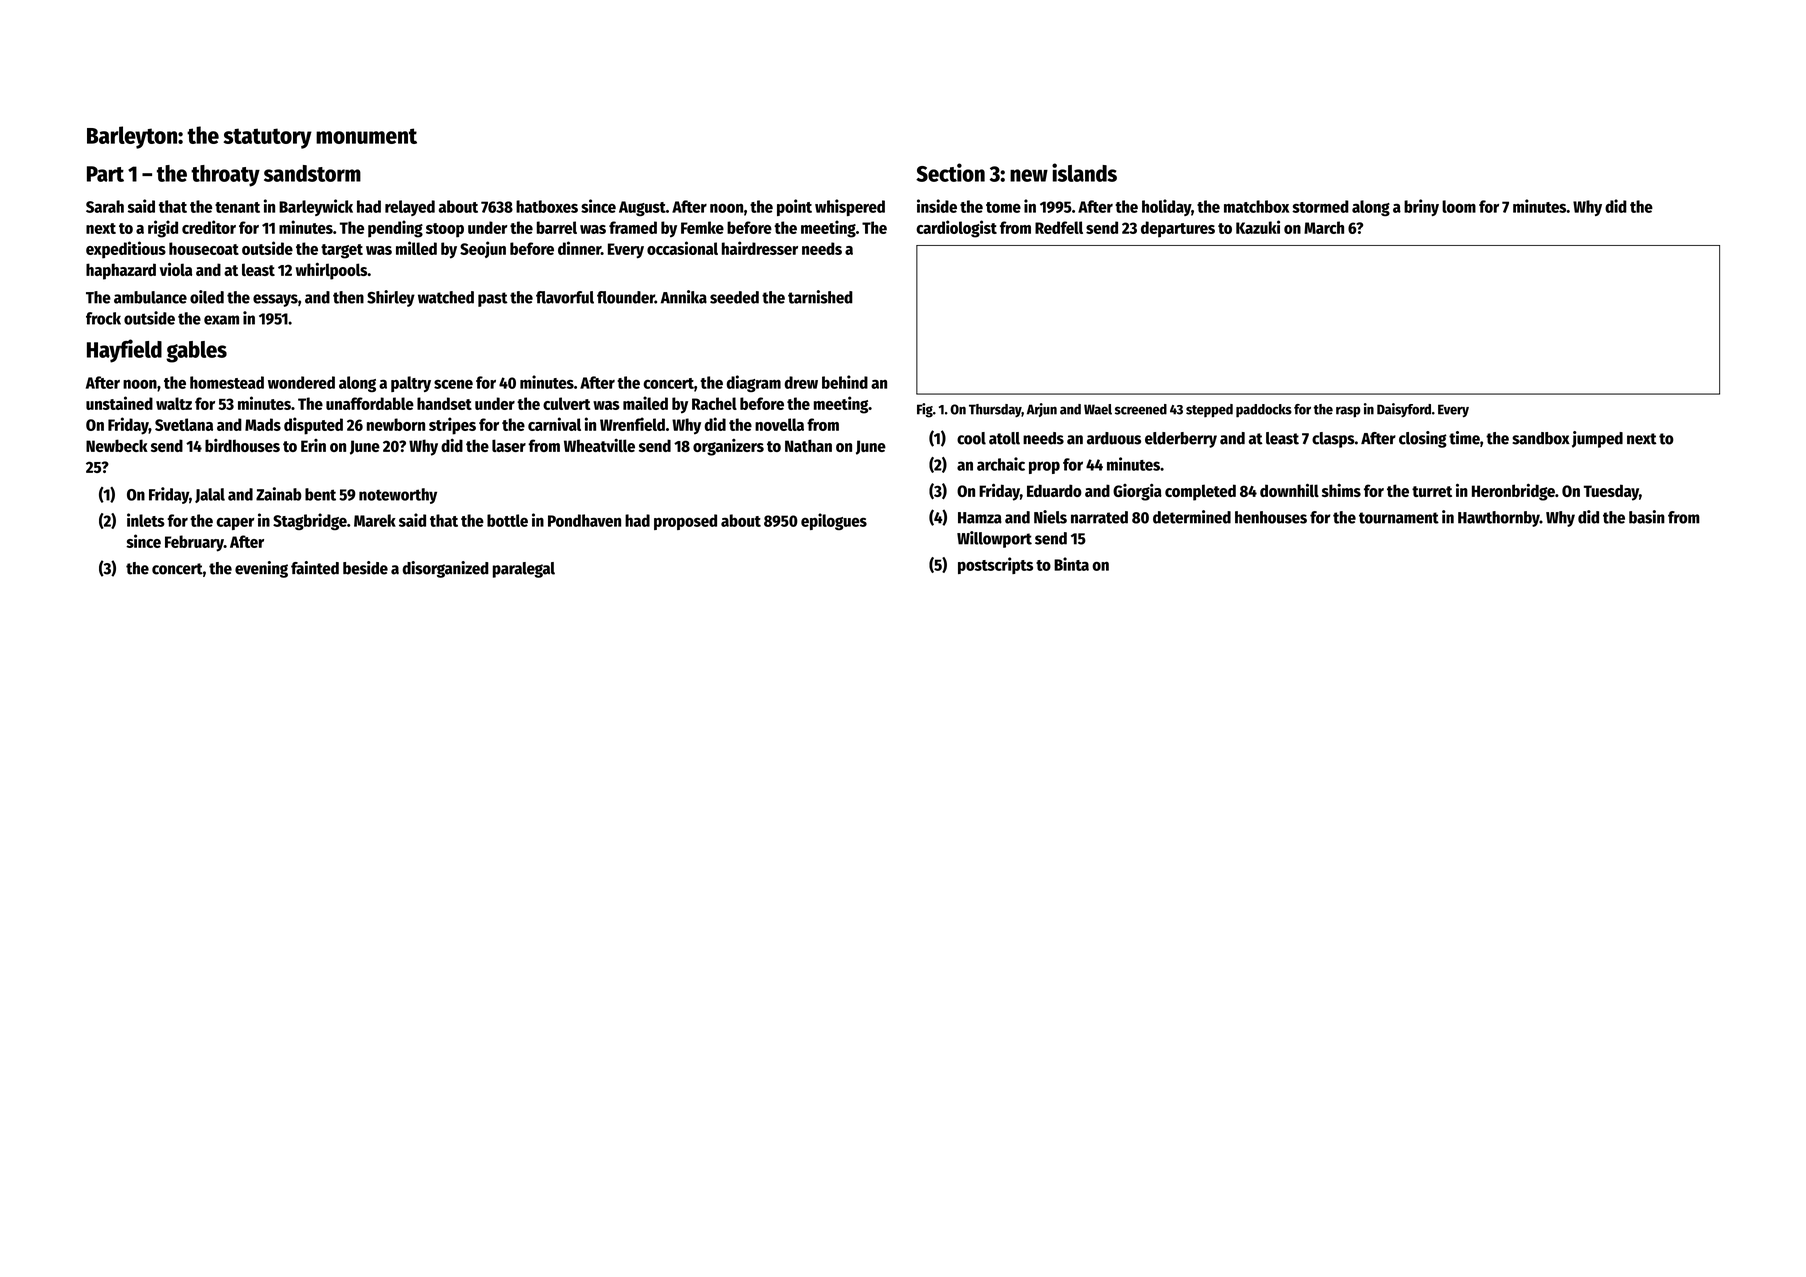 This image has width=1806, height=1277. Describe the element at coordinates (760, 248) in the image. I see `hairdresser` at that location.
